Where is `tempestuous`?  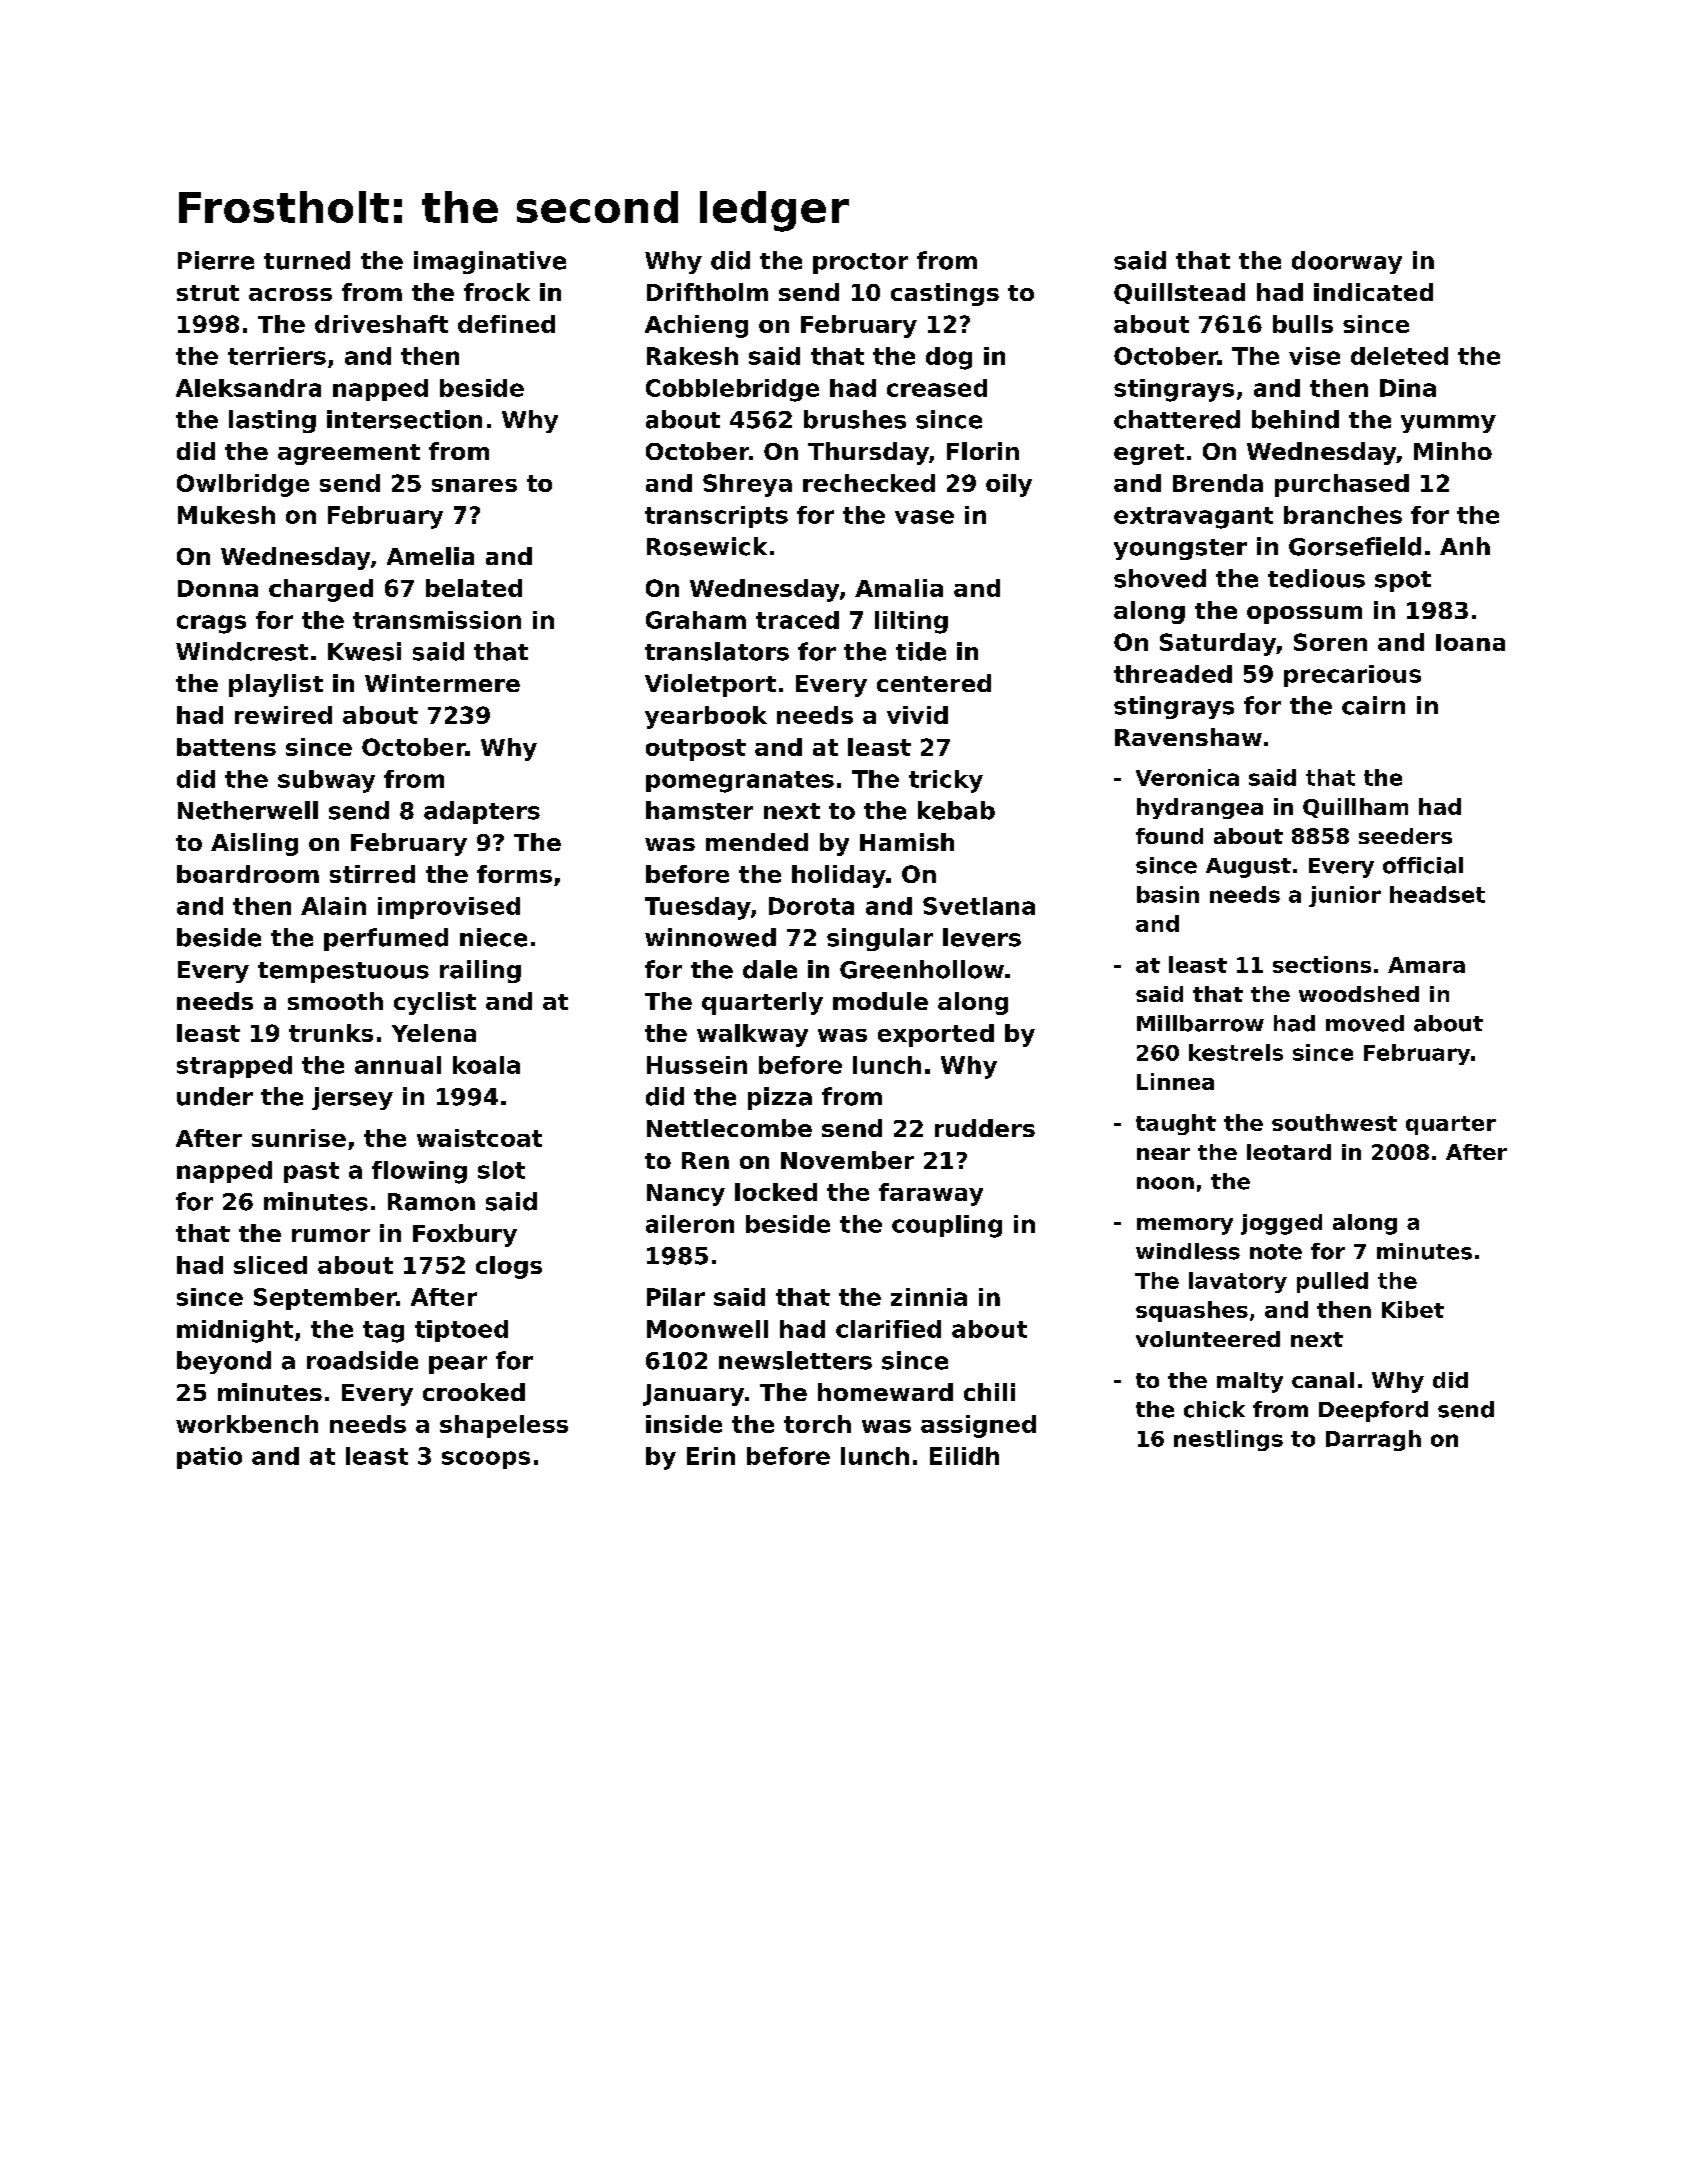 tempestuous is located at coordinates (343, 972).
